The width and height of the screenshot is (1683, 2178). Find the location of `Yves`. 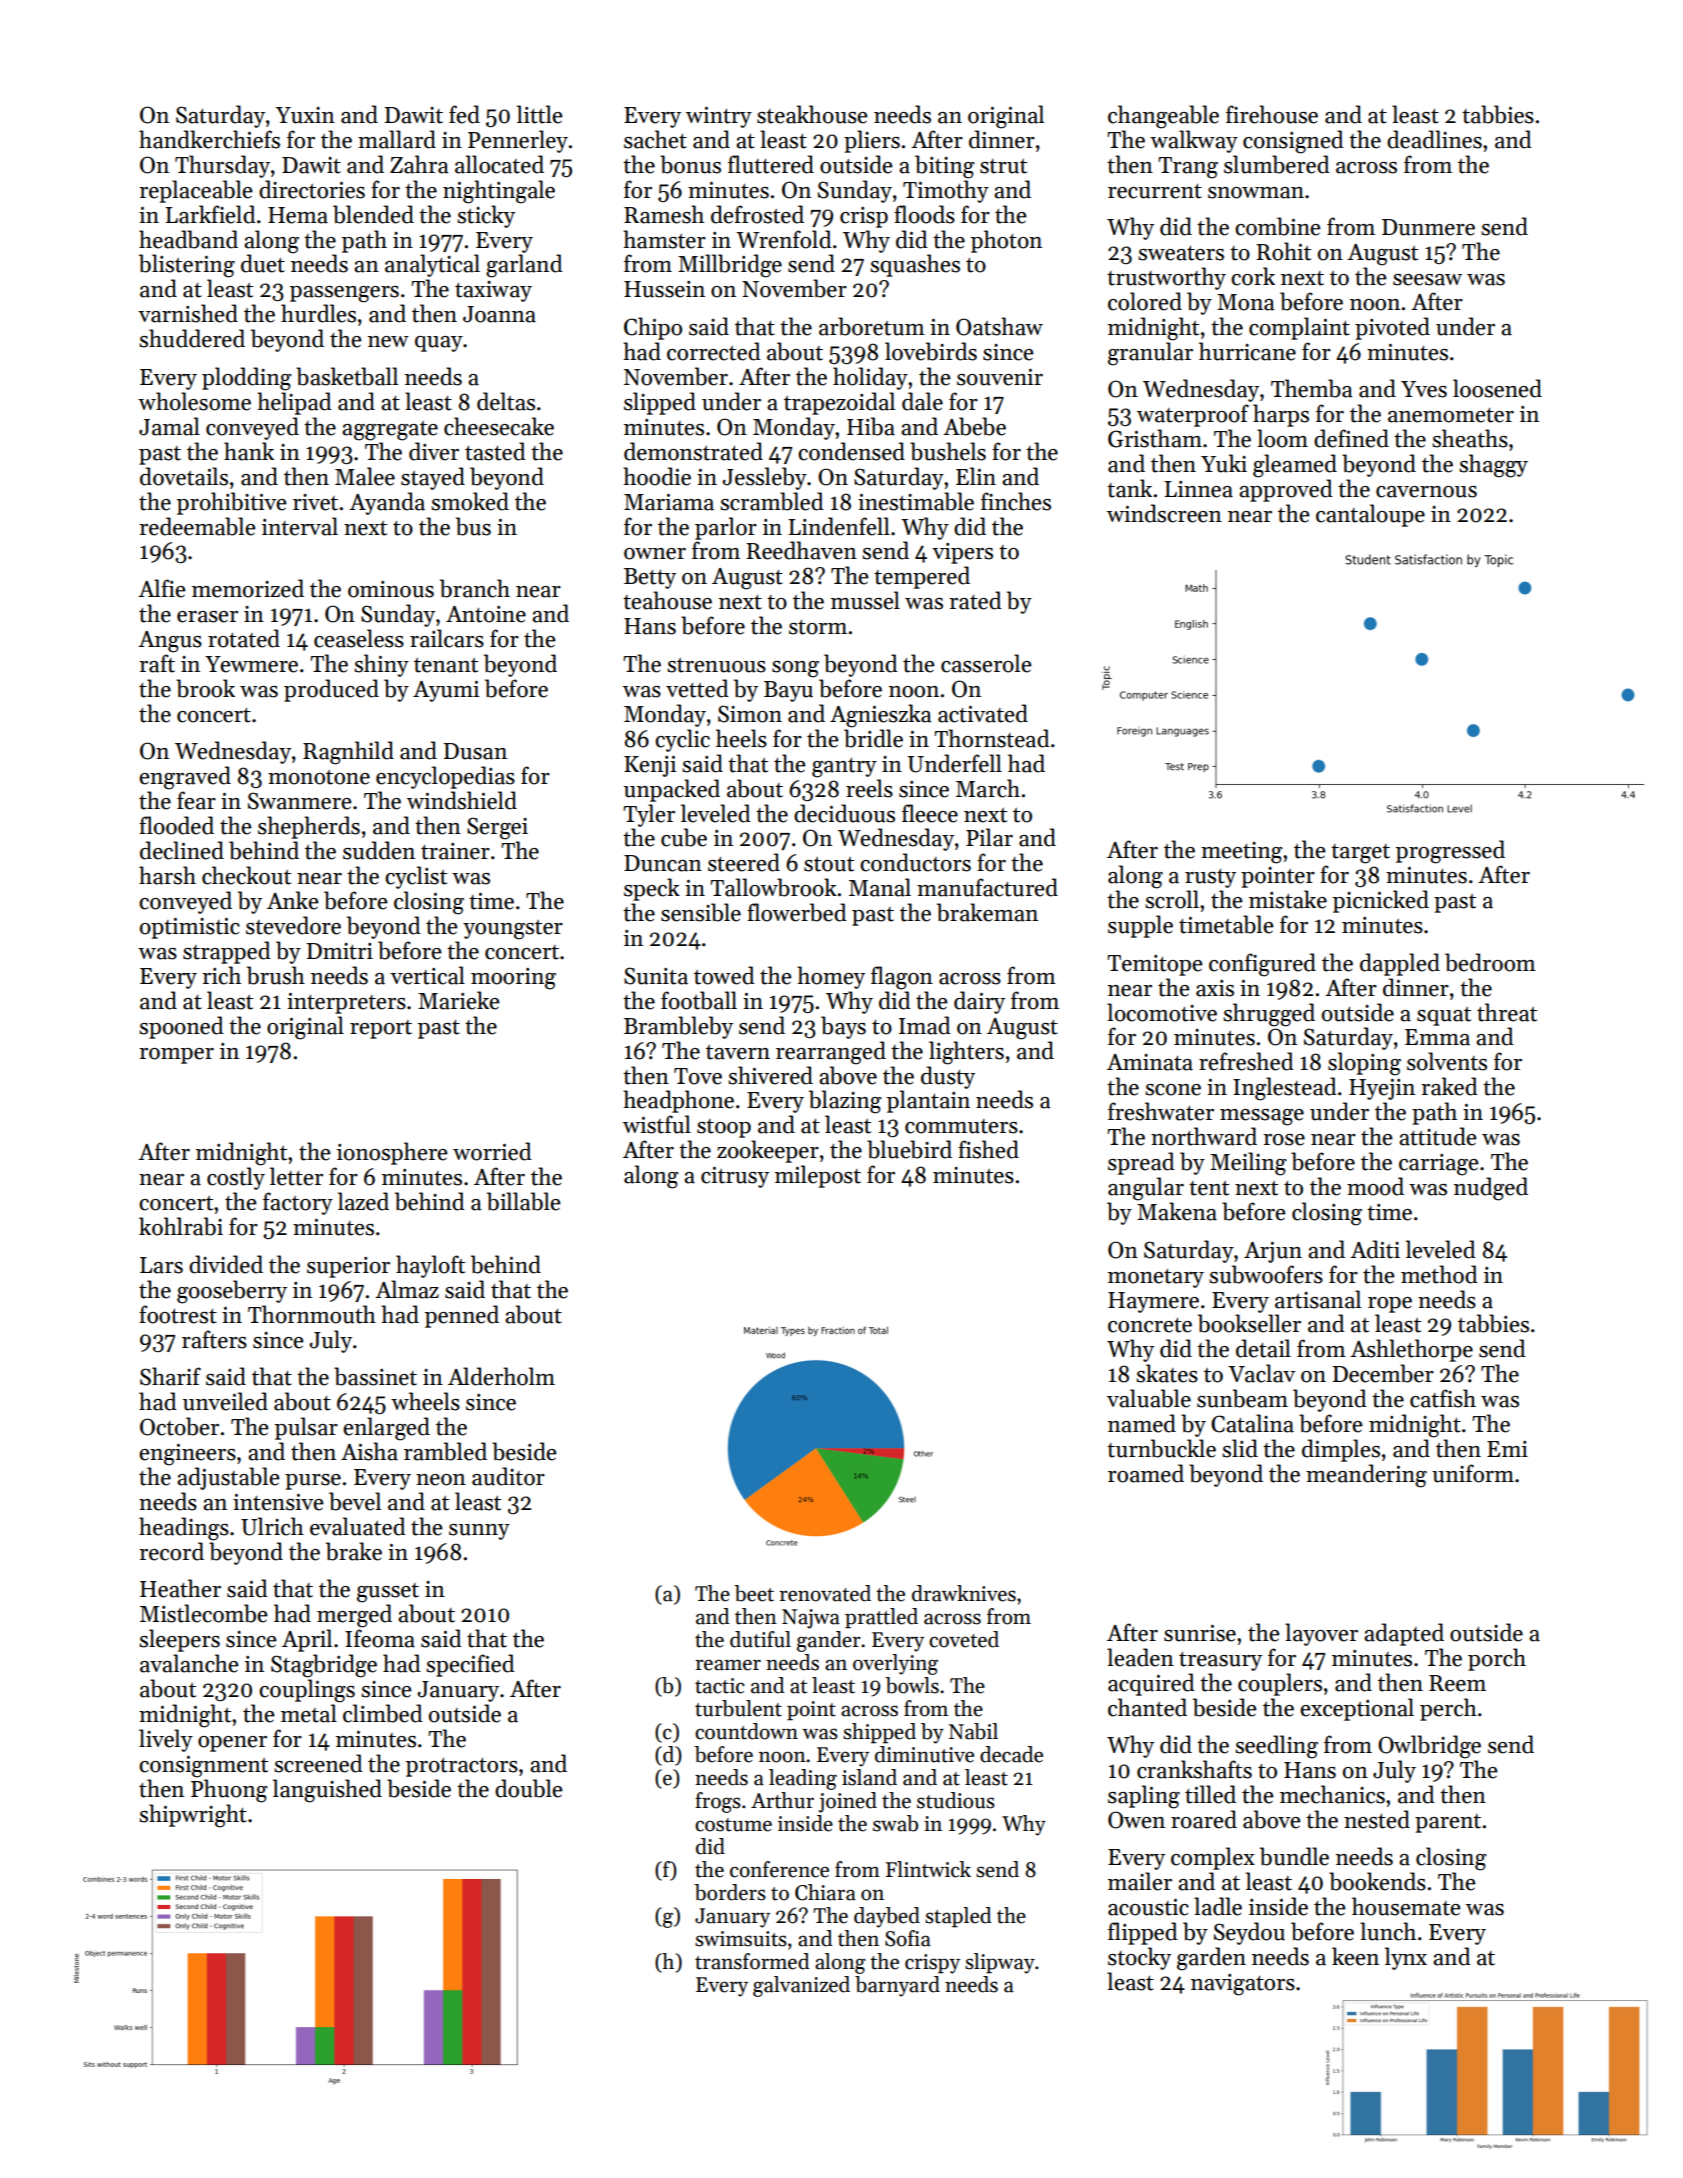

Yves is located at coordinates (1424, 389).
